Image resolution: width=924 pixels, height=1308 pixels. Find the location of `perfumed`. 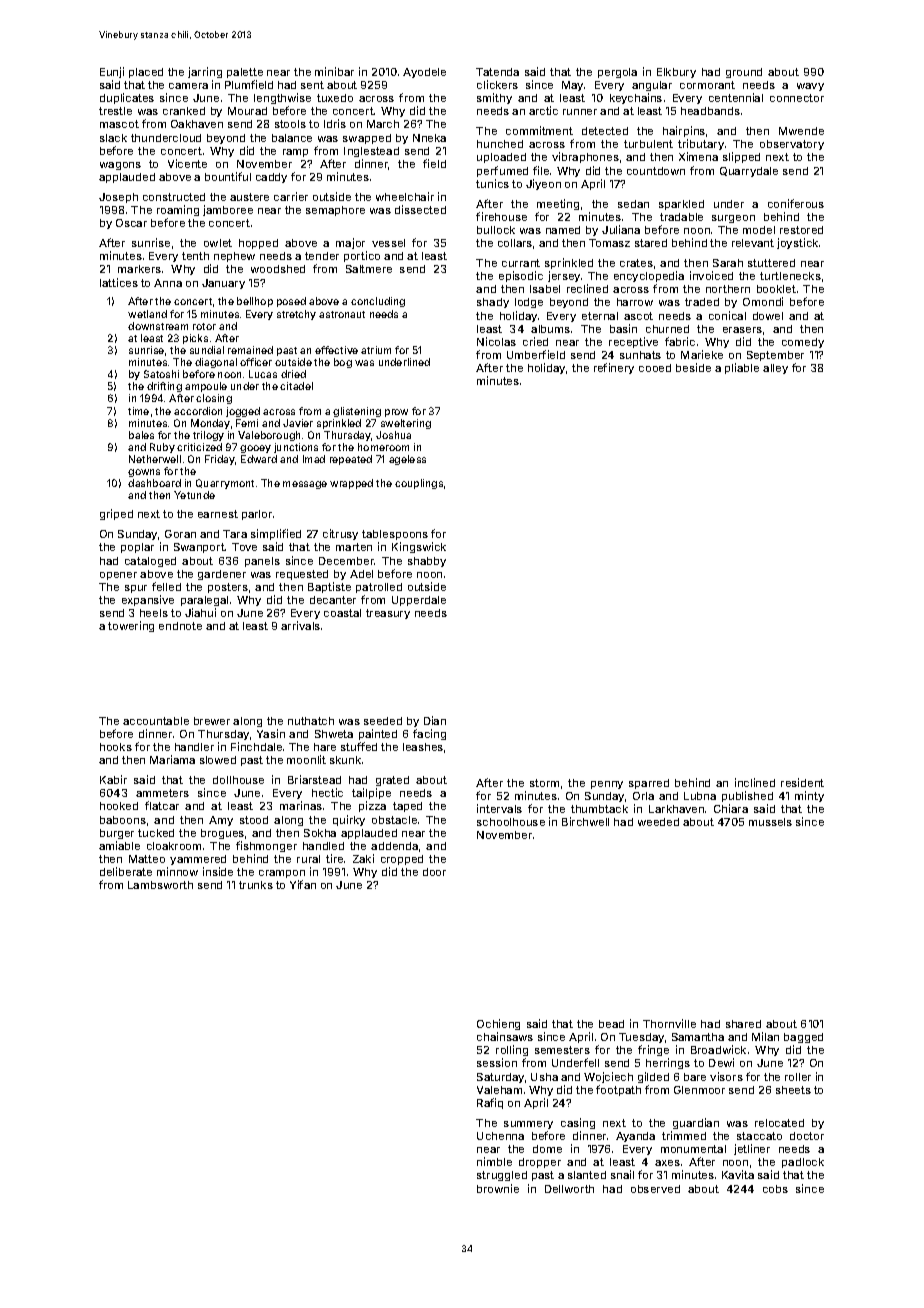

perfumed is located at coordinates (502, 171).
